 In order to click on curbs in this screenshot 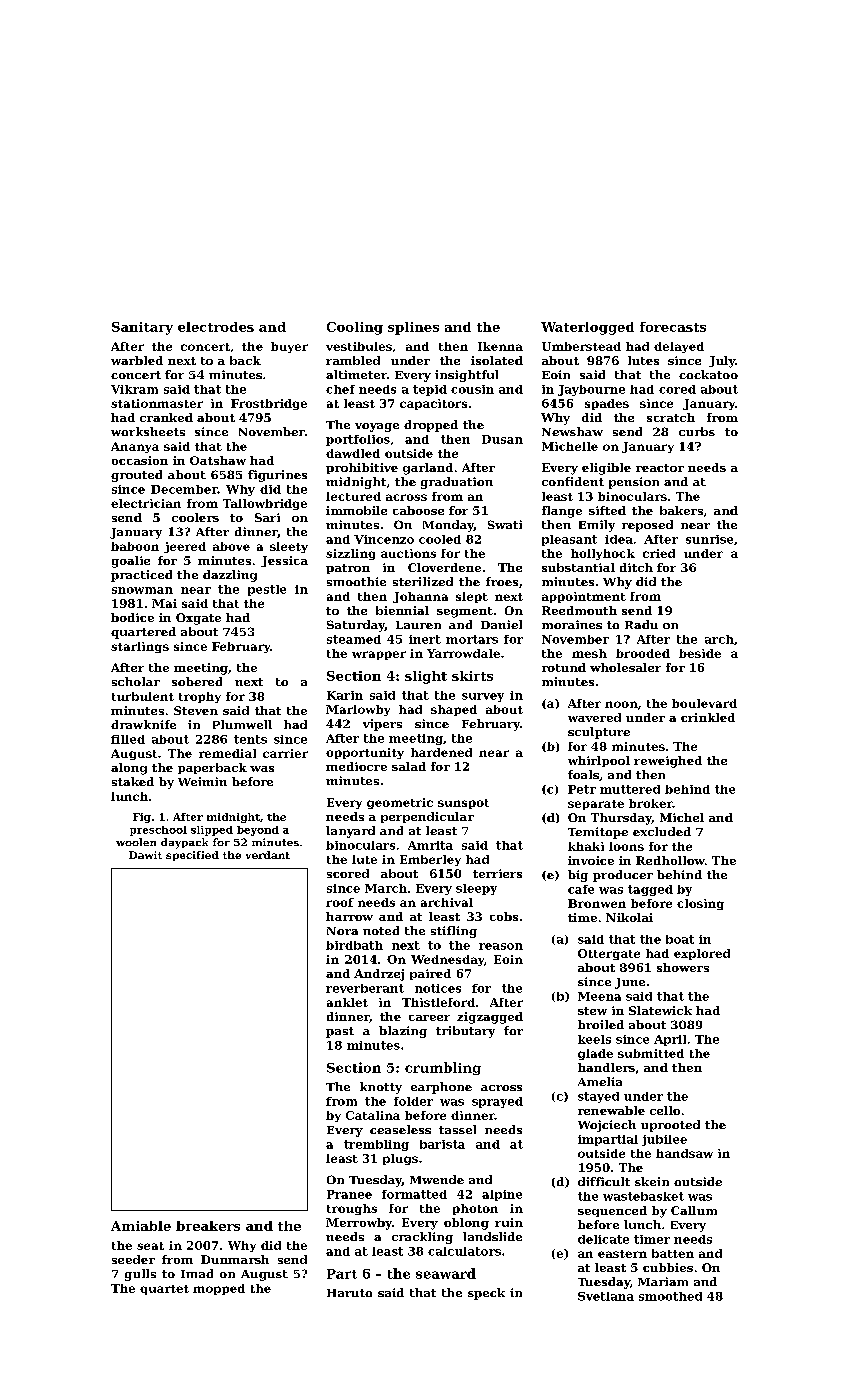, I will do `click(697, 431)`.
